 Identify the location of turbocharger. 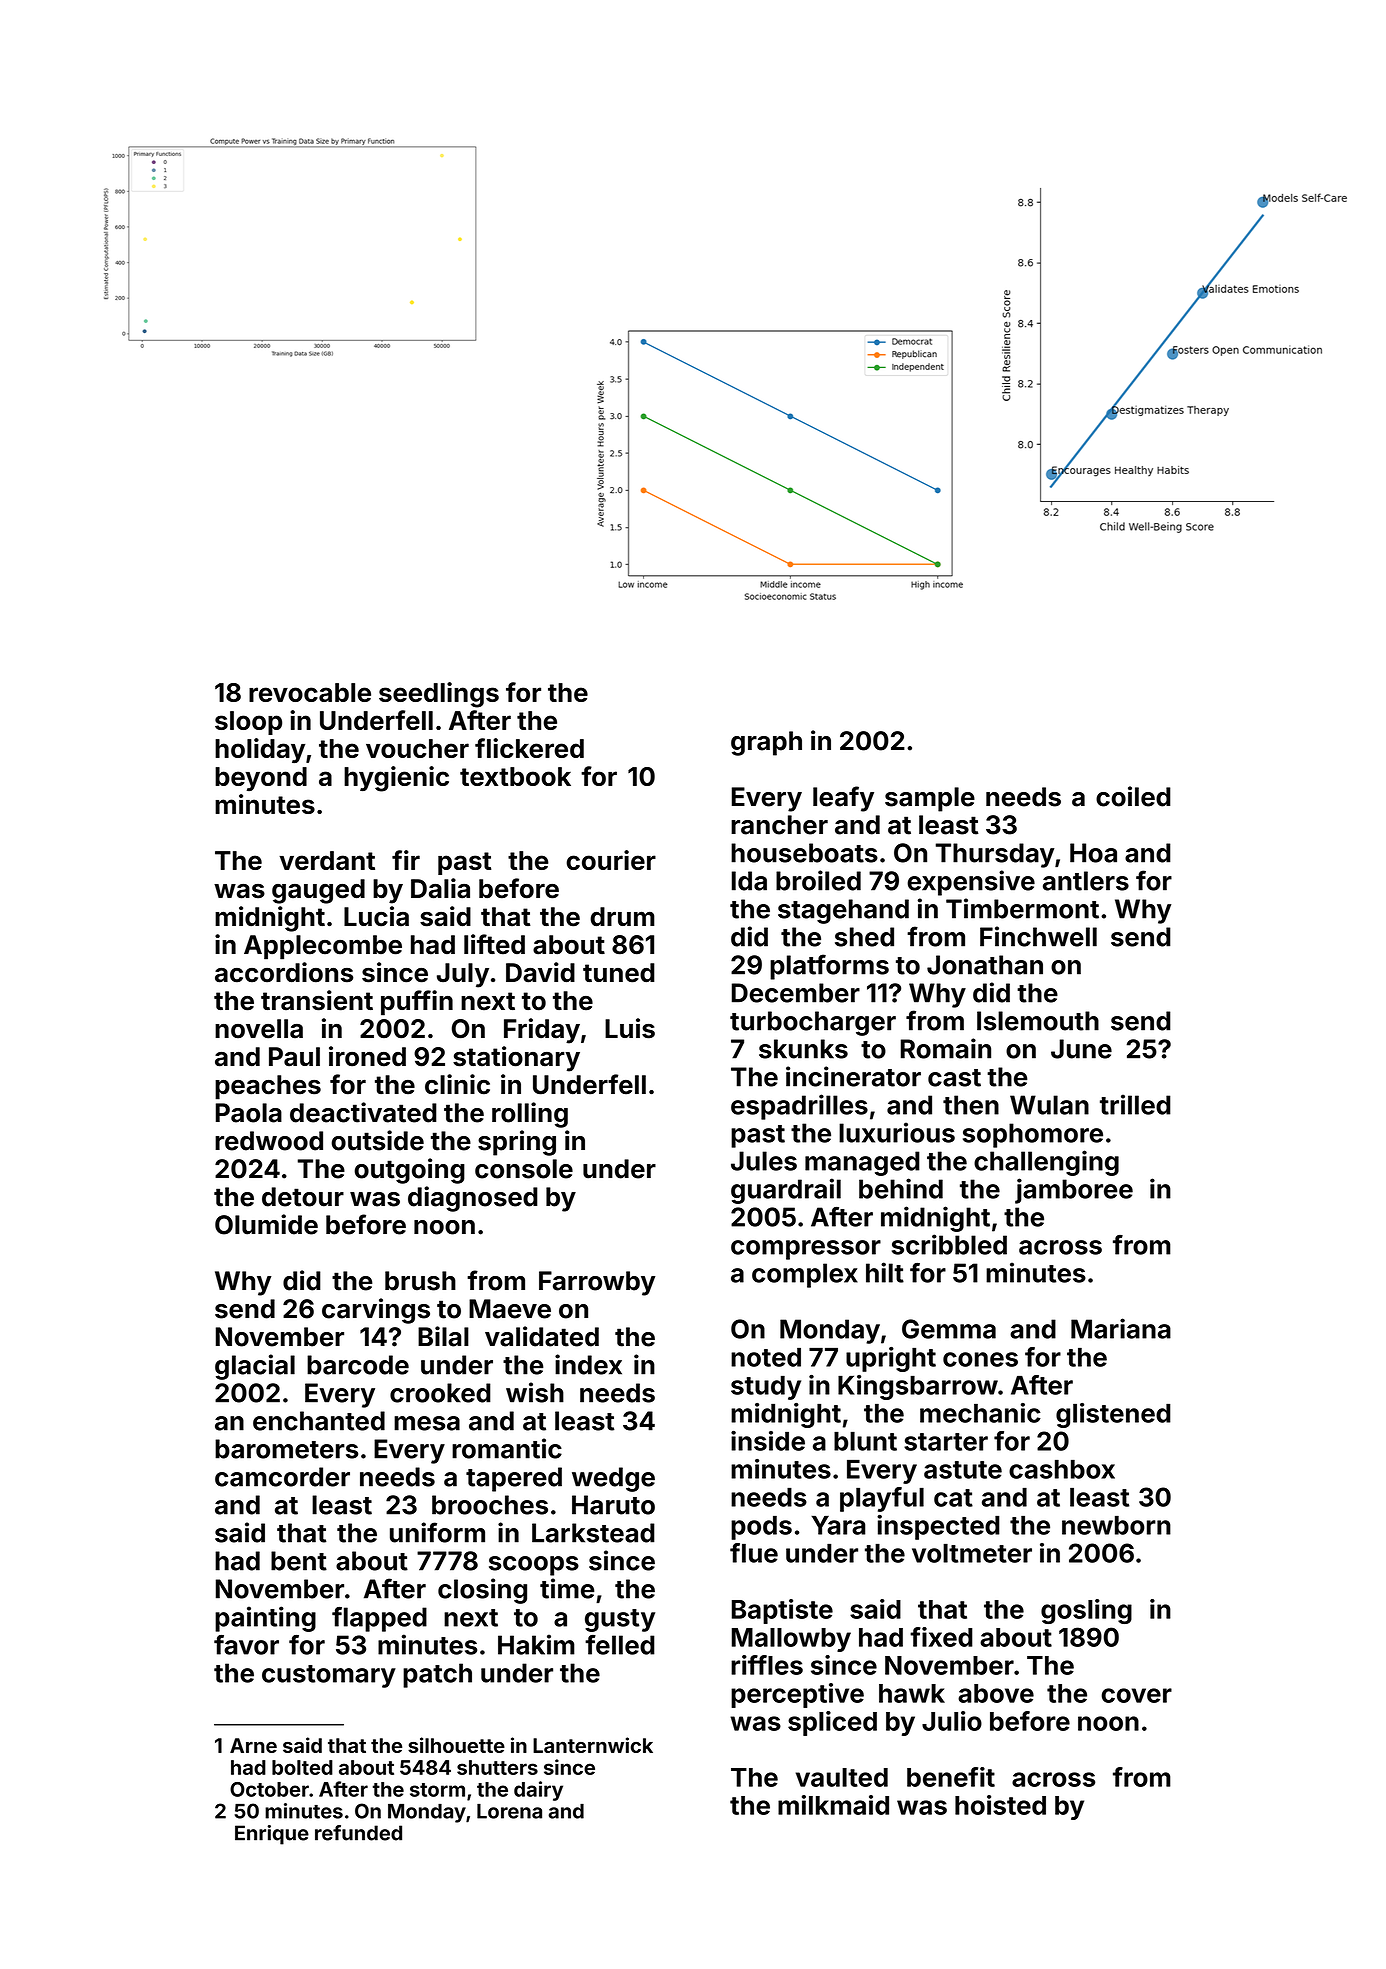
(813, 1023).
